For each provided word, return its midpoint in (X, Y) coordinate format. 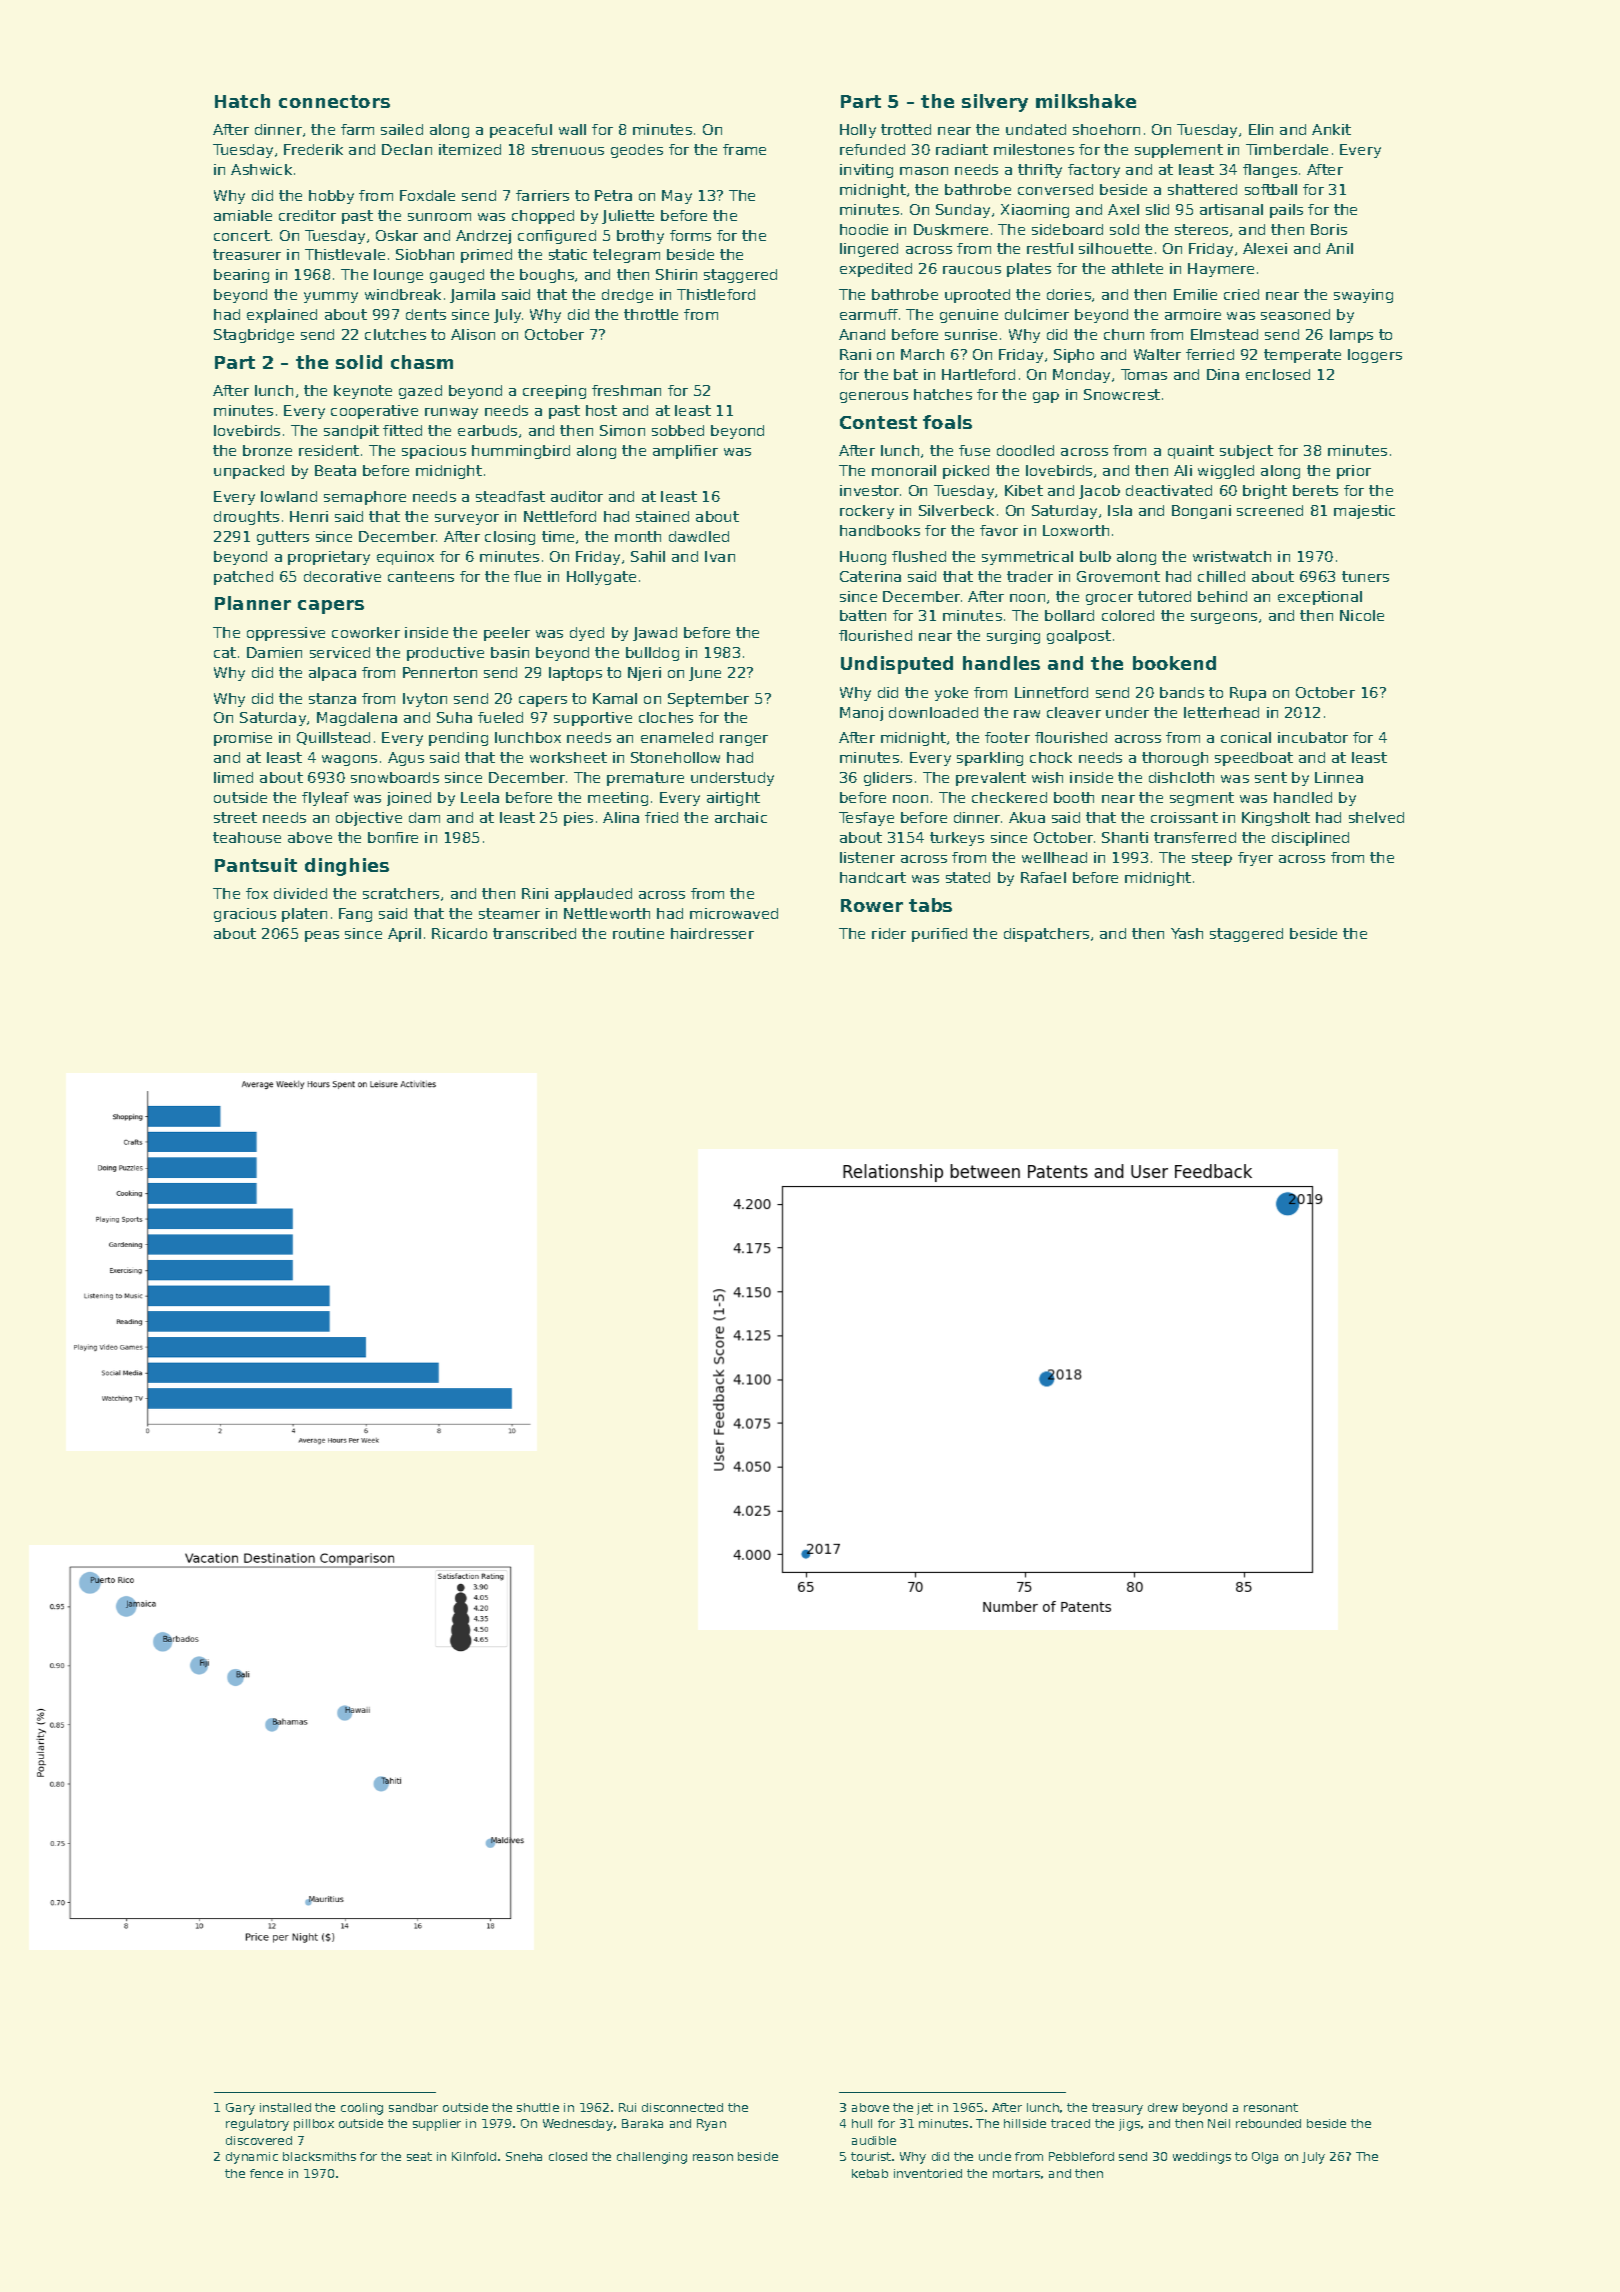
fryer (1255, 859)
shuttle (538, 2107)
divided (300, 893)
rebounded (1268, 2123)
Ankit (1331, 129)
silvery (995, 103)
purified (939, 935)
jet (925, 2109)
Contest (878, 422)
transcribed (534, 933)
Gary (240, 2109)
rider (889, 933)
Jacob (1099, 492)
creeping (554, 392)
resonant (1271, 2107)
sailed (402, 129)
